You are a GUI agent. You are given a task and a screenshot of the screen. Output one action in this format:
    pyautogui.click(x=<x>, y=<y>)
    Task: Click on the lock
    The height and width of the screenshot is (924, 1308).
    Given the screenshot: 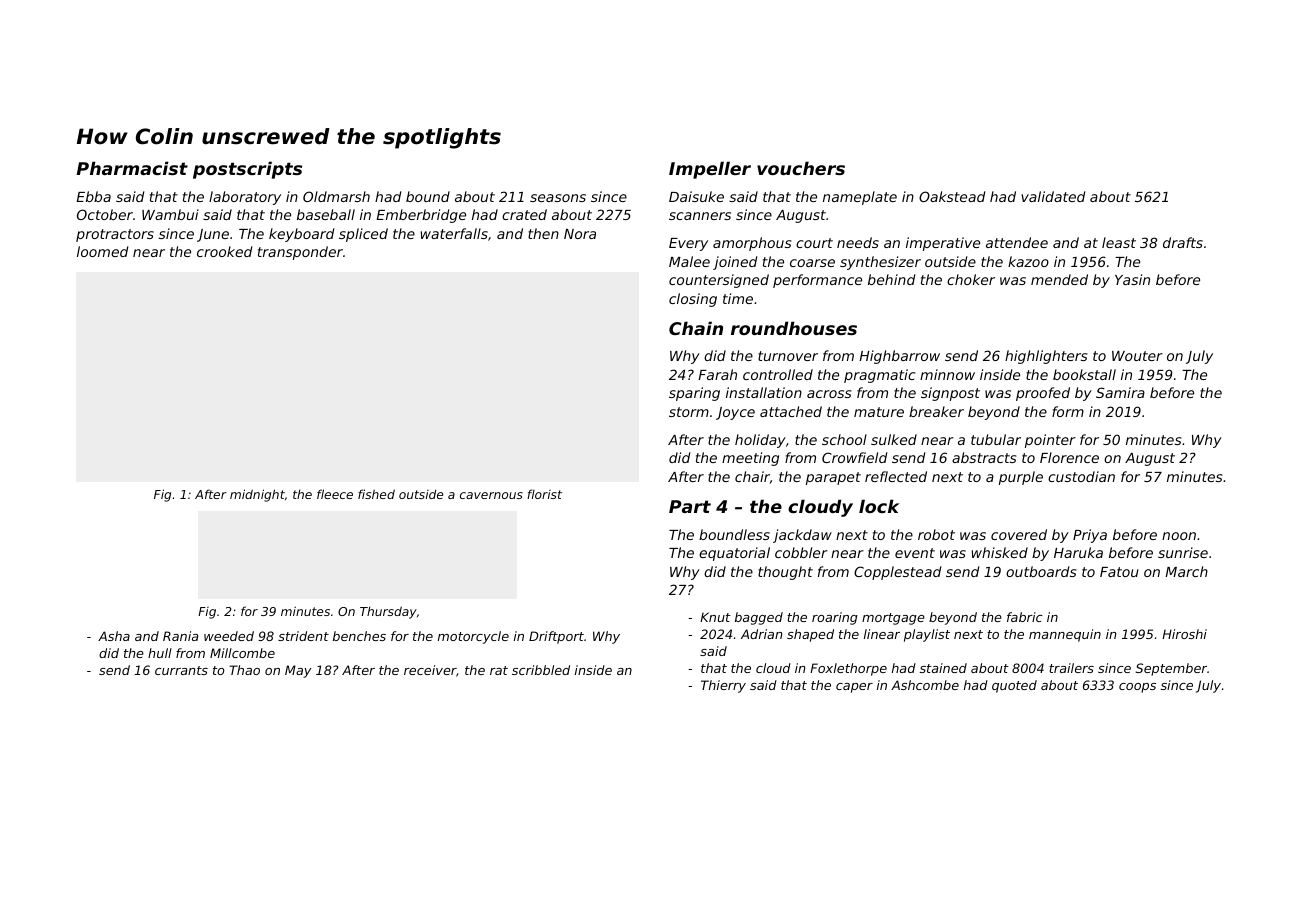 What is the action you would take?
    pyautogui.click(x=879, y=506)
